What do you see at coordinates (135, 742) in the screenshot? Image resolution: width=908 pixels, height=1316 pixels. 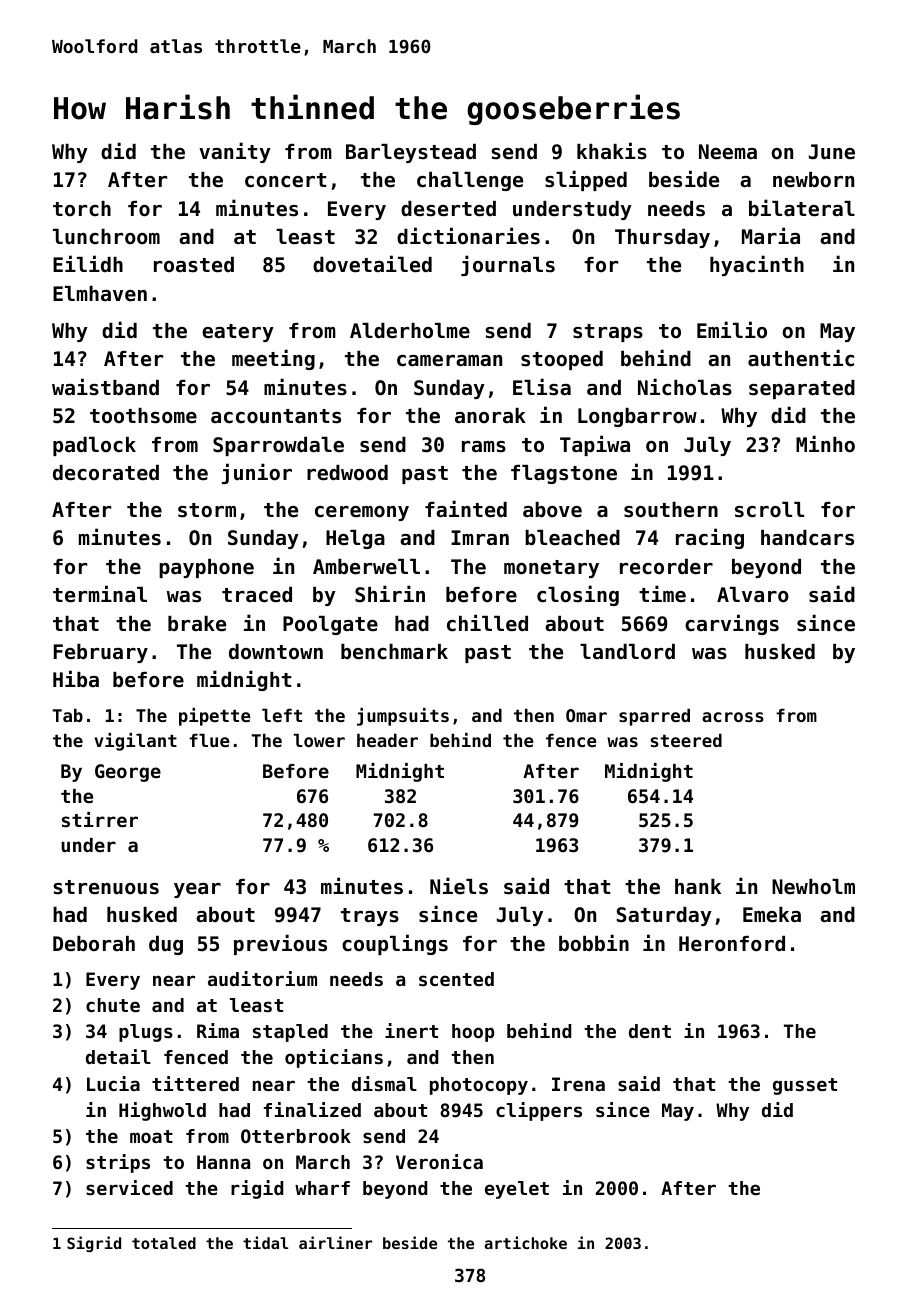 I see `vigilant` at bounding box center [135, 742].
